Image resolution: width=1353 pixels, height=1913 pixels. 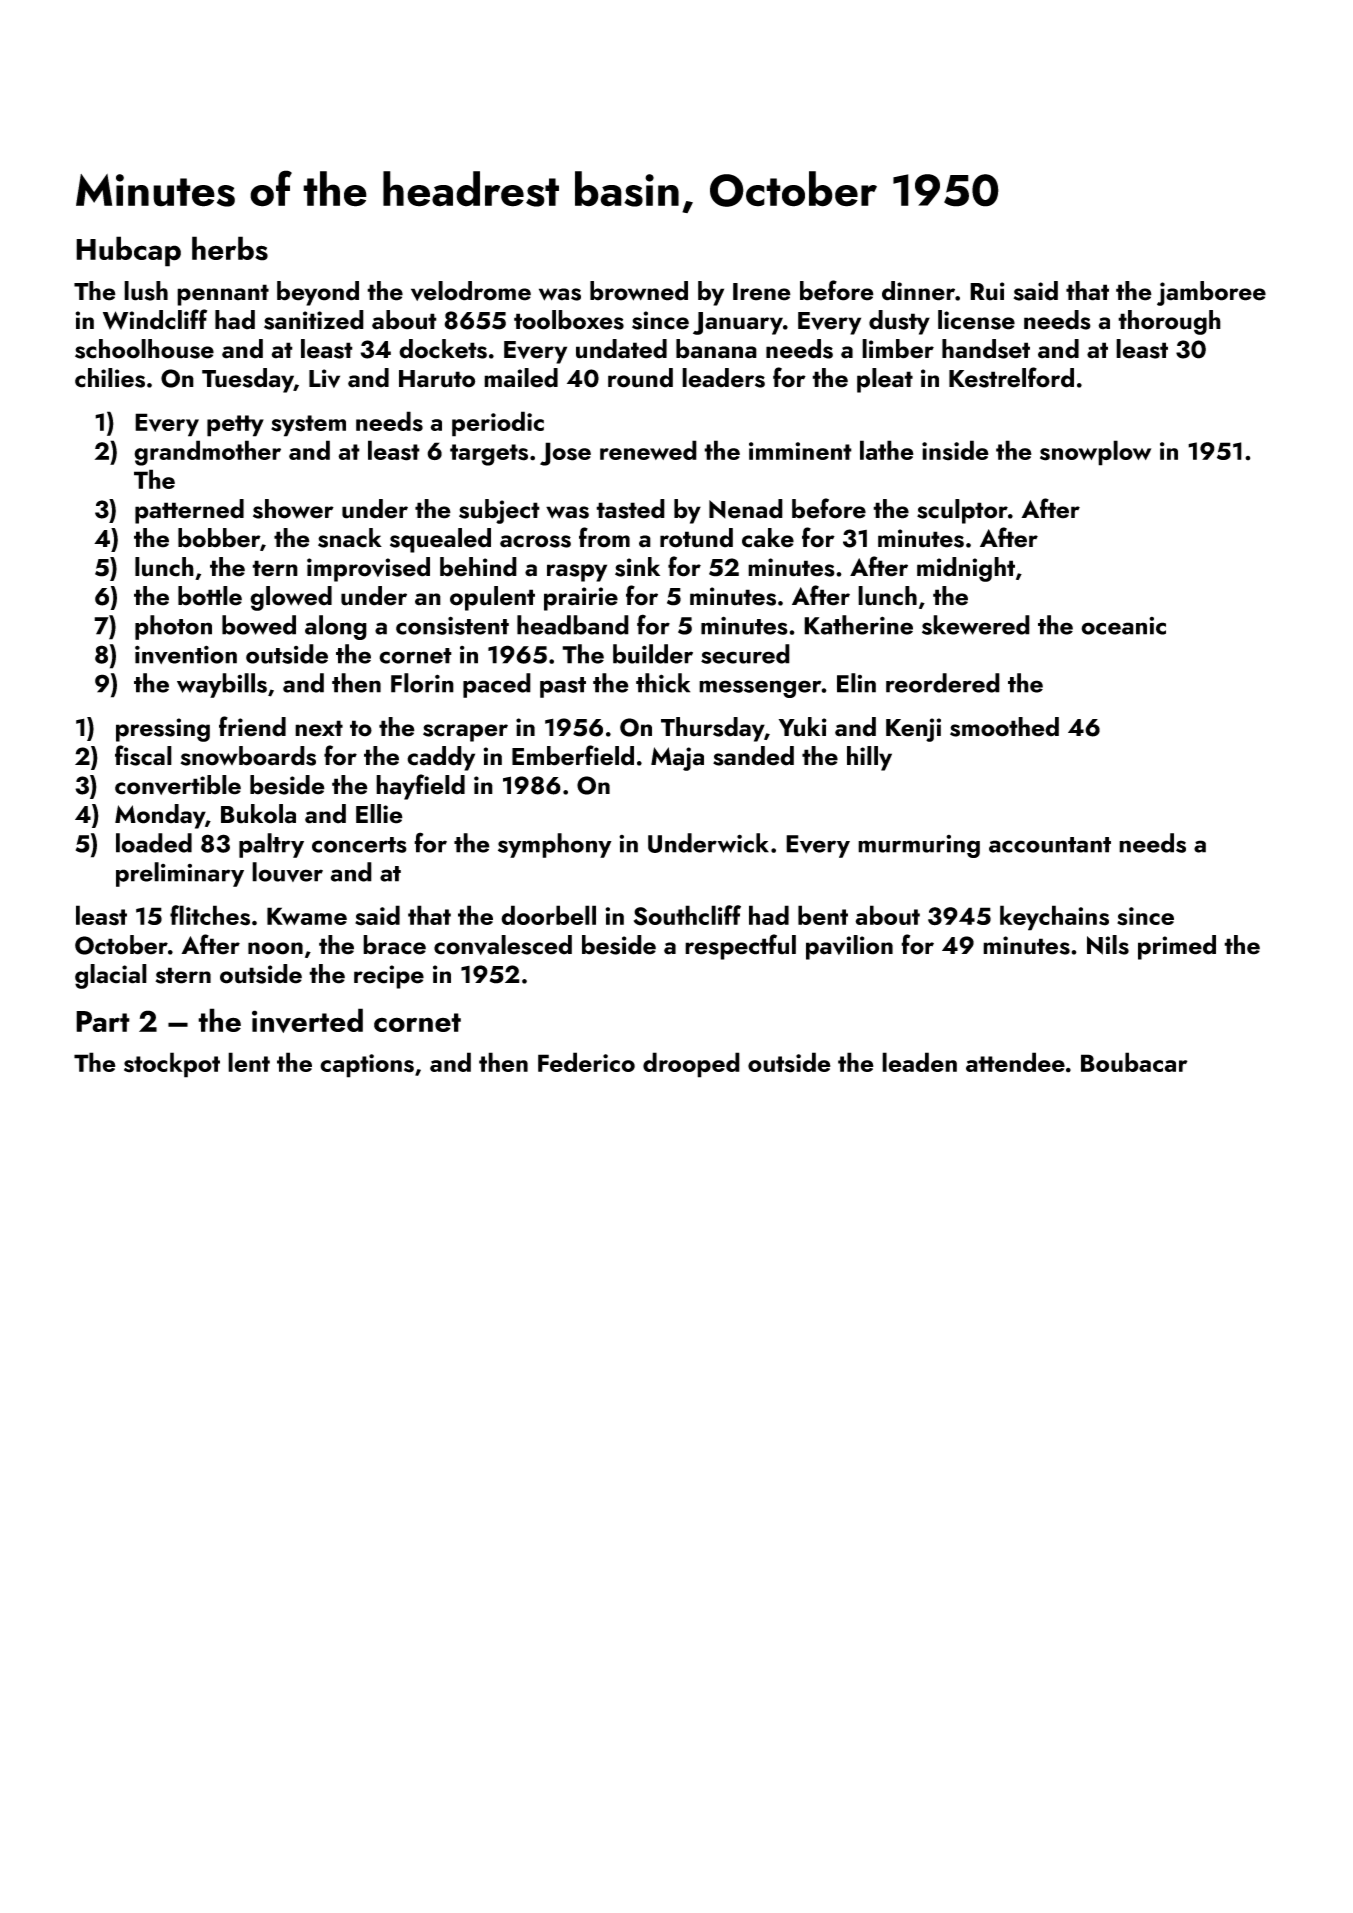 What do you see at coordinates (639, 291) in the document?
I see `browned` at bounding box center [639, 291].
